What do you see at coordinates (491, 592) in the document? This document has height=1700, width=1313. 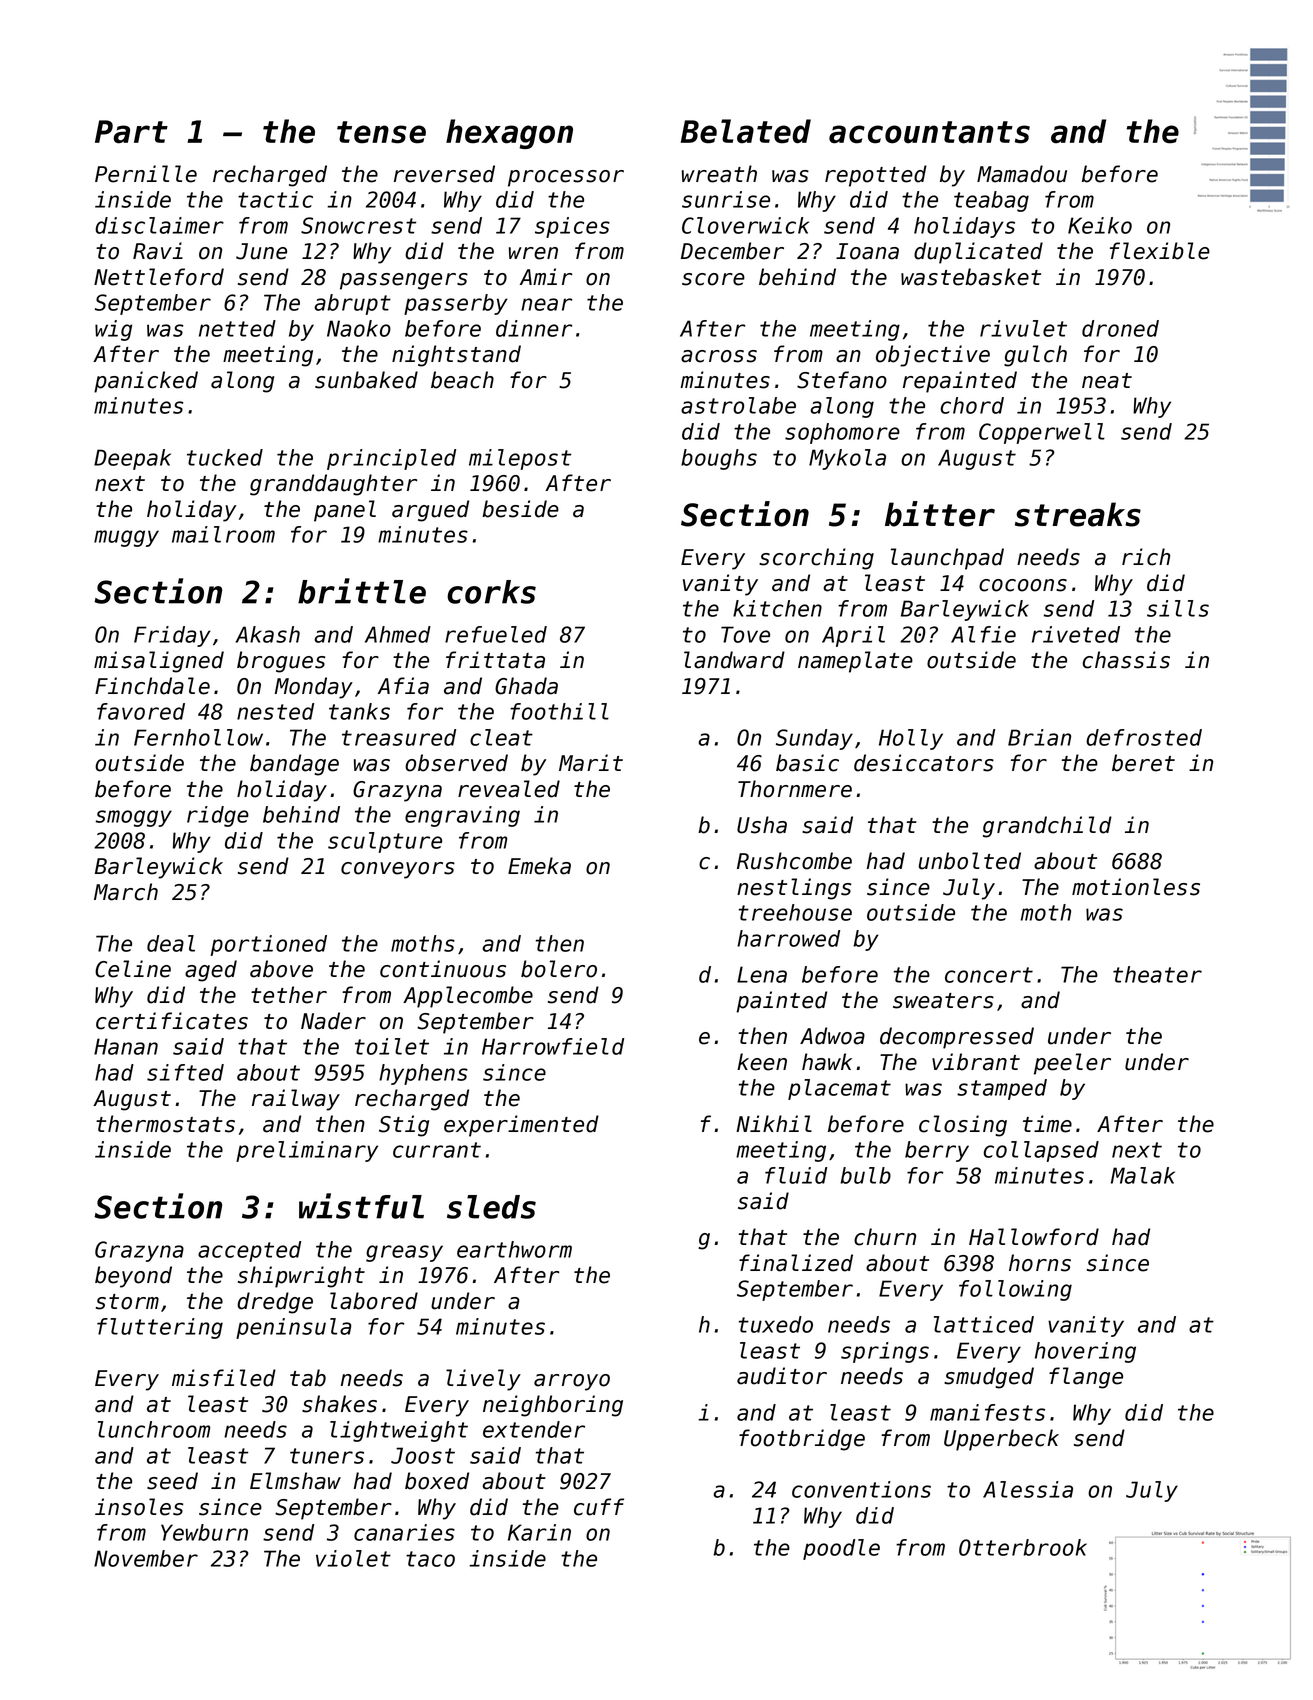 I see `corks` at bounding box center [491, 592].
